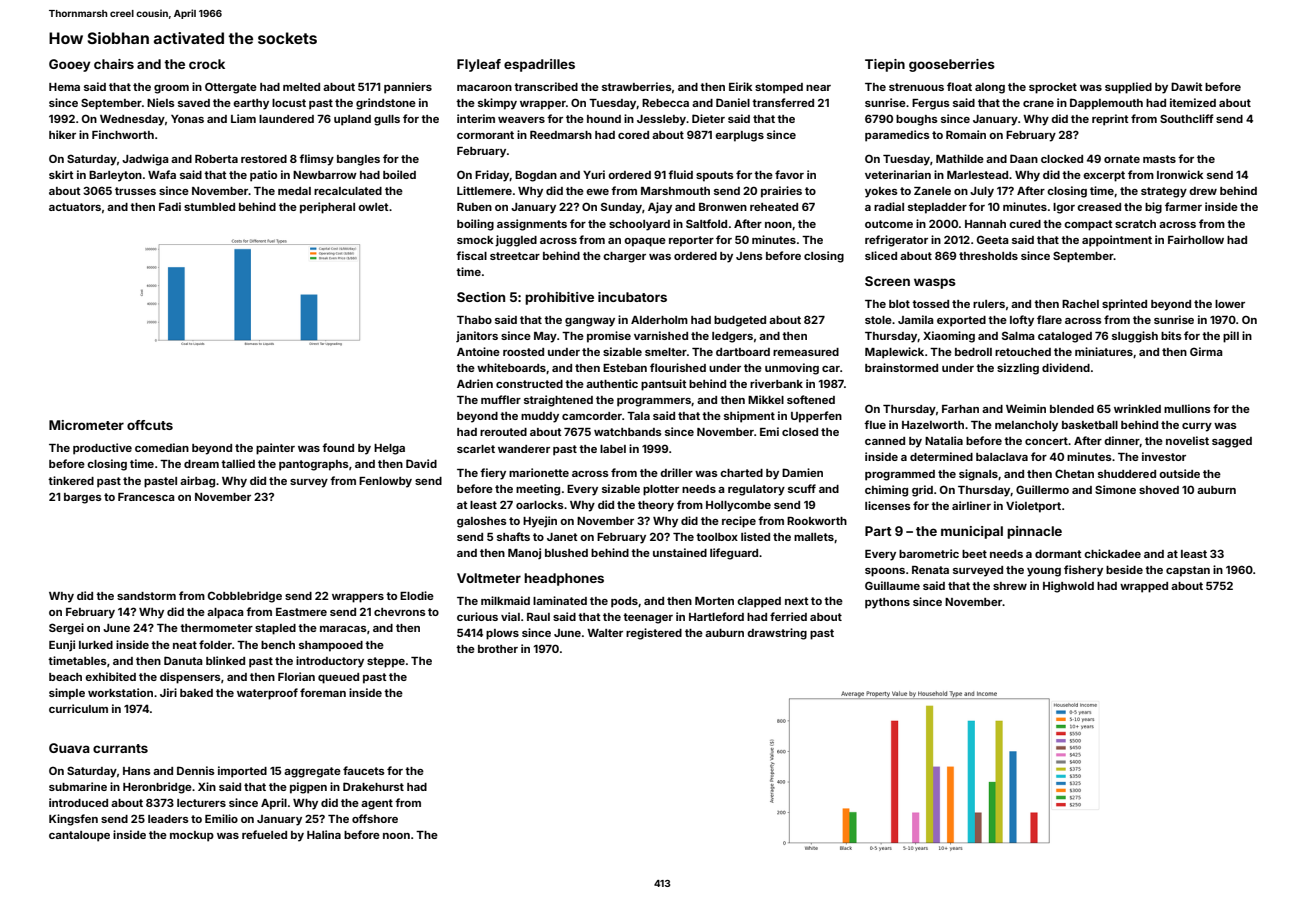 The height and width of the screenshot is (924, 1308). I want to click on offshore, so click(375, 818).
